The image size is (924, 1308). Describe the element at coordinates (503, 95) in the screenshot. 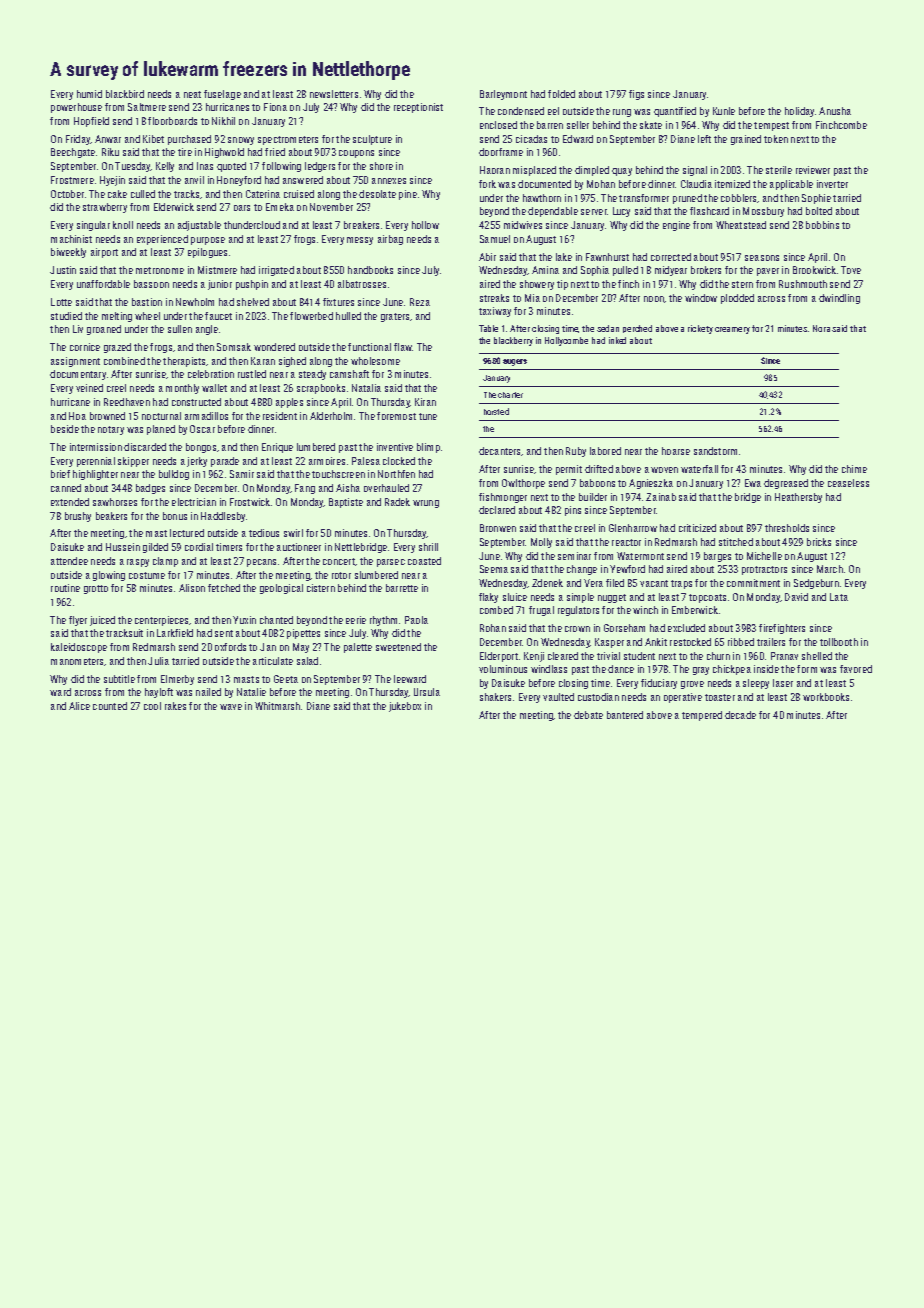

I see `Barleymont` at that location.
